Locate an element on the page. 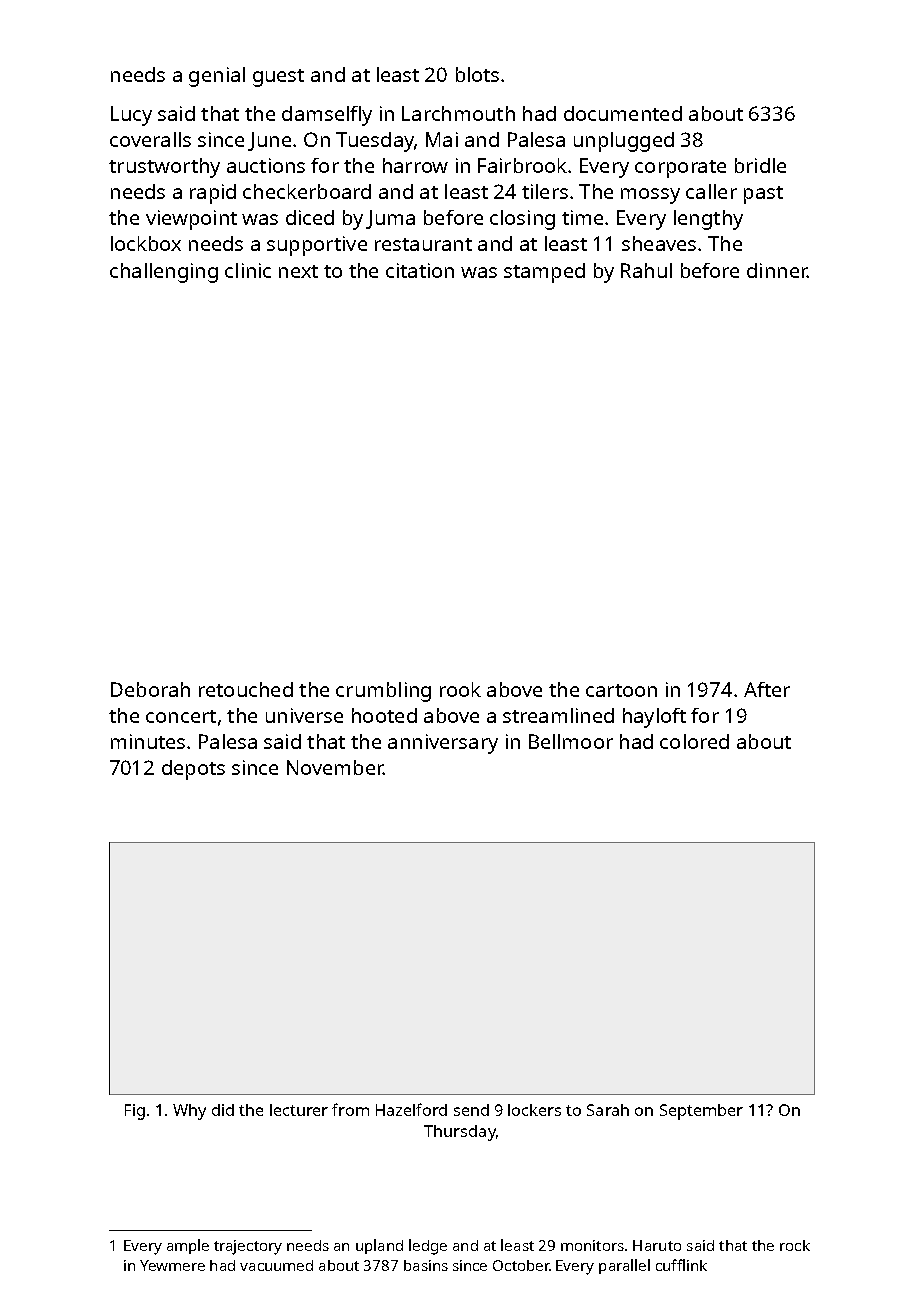 Image resolution: width=924 pixels, height=1308 pixels. trajectory is located at coordinates (248, 1247).
